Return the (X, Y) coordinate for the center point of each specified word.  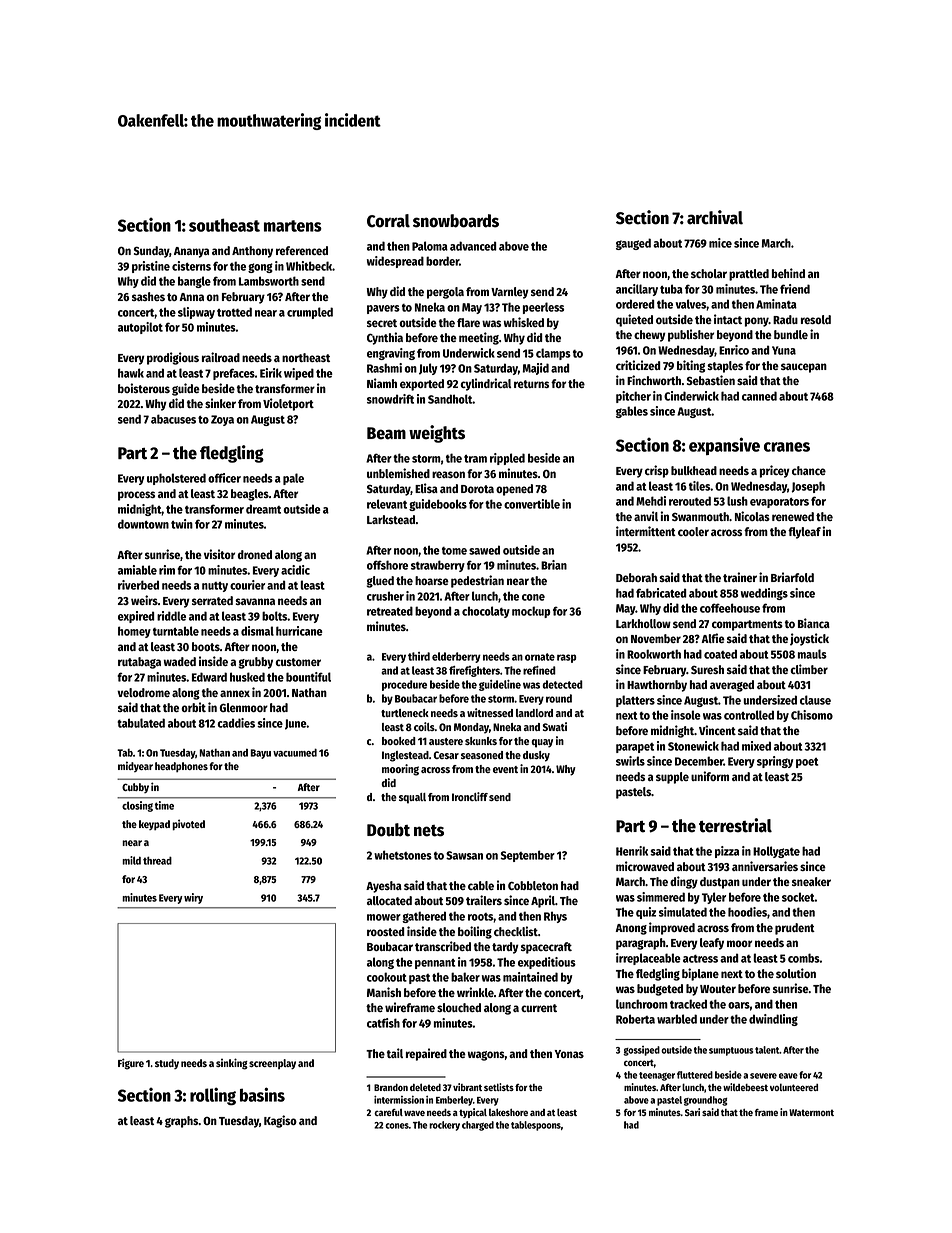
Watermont (811, 1112)
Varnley (510, 293)
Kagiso (280, 1121)
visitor (219, 554)
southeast (224, 225)
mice (720, 243)
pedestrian (477, 581)
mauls (812, 654)
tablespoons (536, 1126)
